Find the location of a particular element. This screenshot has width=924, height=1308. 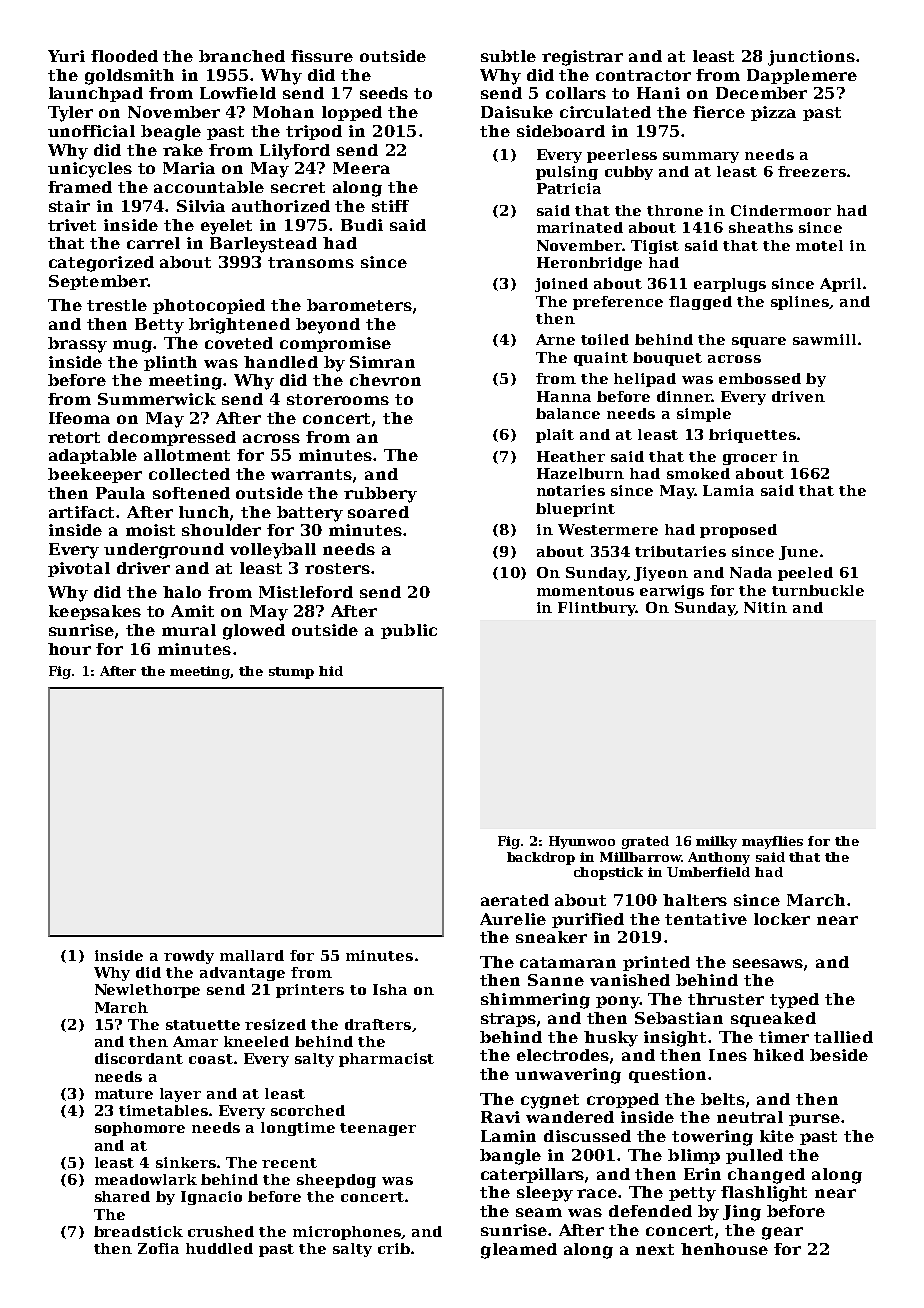

unicycles is located at coordinates (90, 170).
